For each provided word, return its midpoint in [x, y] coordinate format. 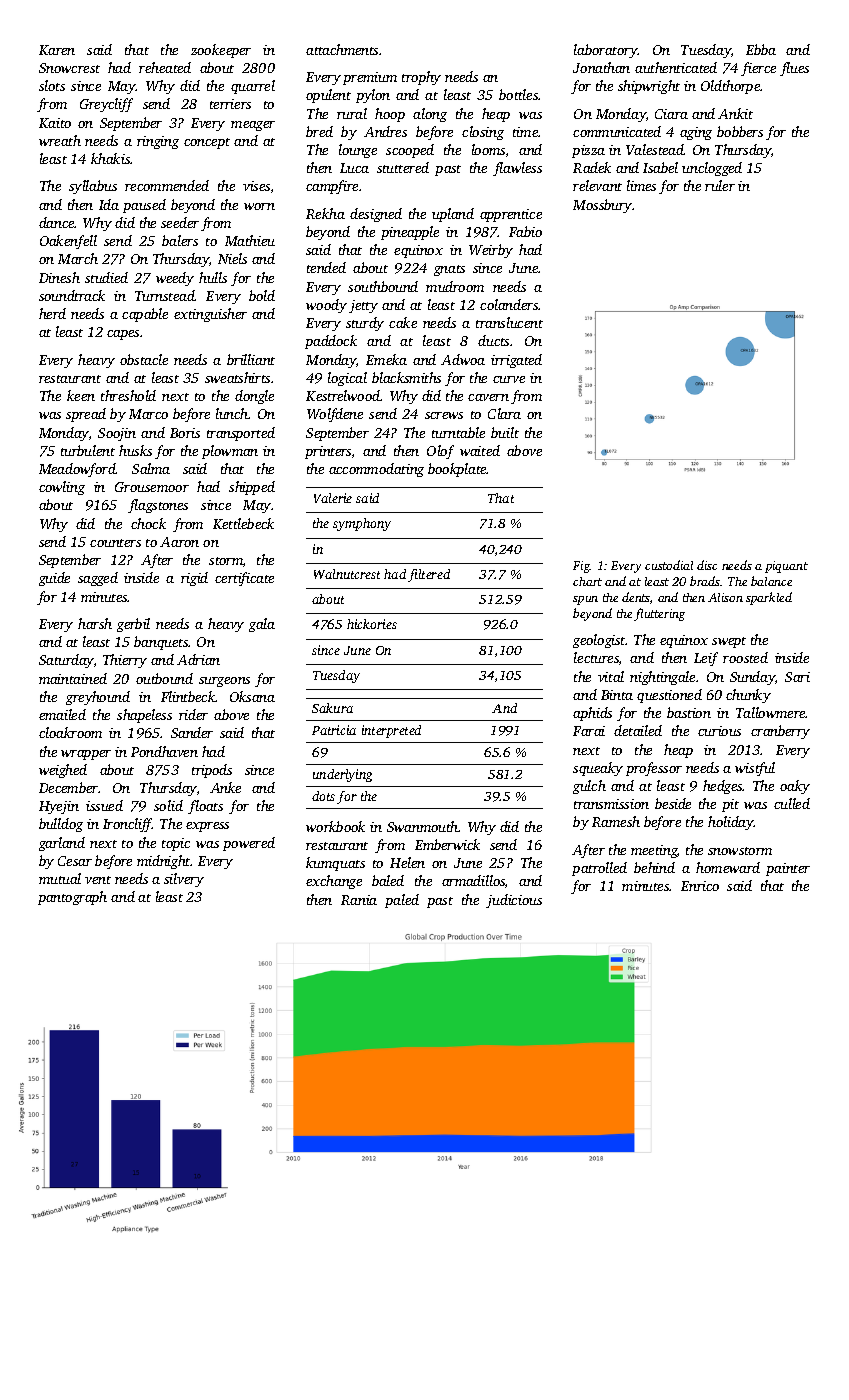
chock [148, 523]
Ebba [761, 49]
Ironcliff [128, 825]
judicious [514, 901]
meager [253, 126]
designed [376, 215]
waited [480, 450]
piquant [786, 567]
